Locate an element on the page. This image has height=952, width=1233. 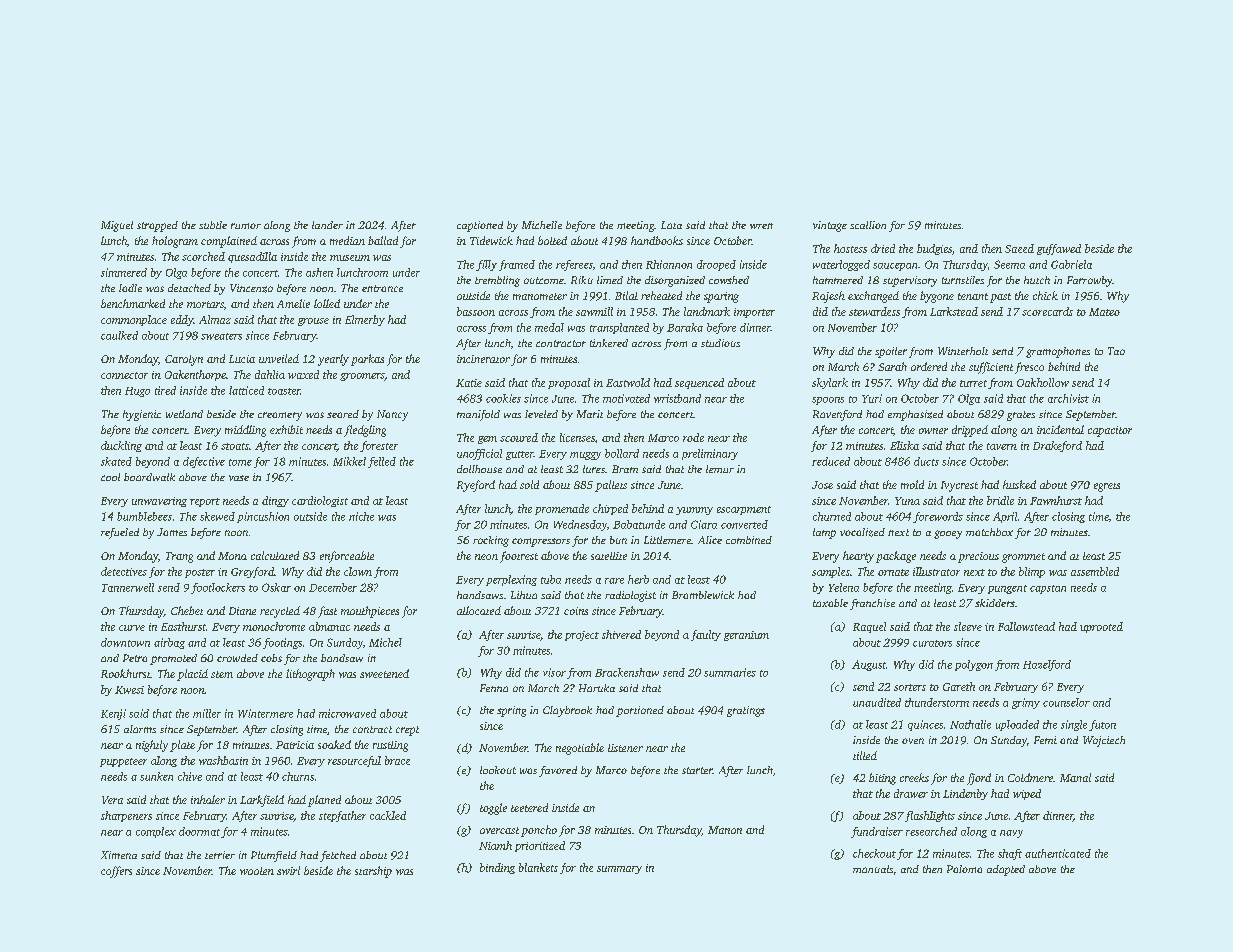
wren is located at coordinates (761, 226).
